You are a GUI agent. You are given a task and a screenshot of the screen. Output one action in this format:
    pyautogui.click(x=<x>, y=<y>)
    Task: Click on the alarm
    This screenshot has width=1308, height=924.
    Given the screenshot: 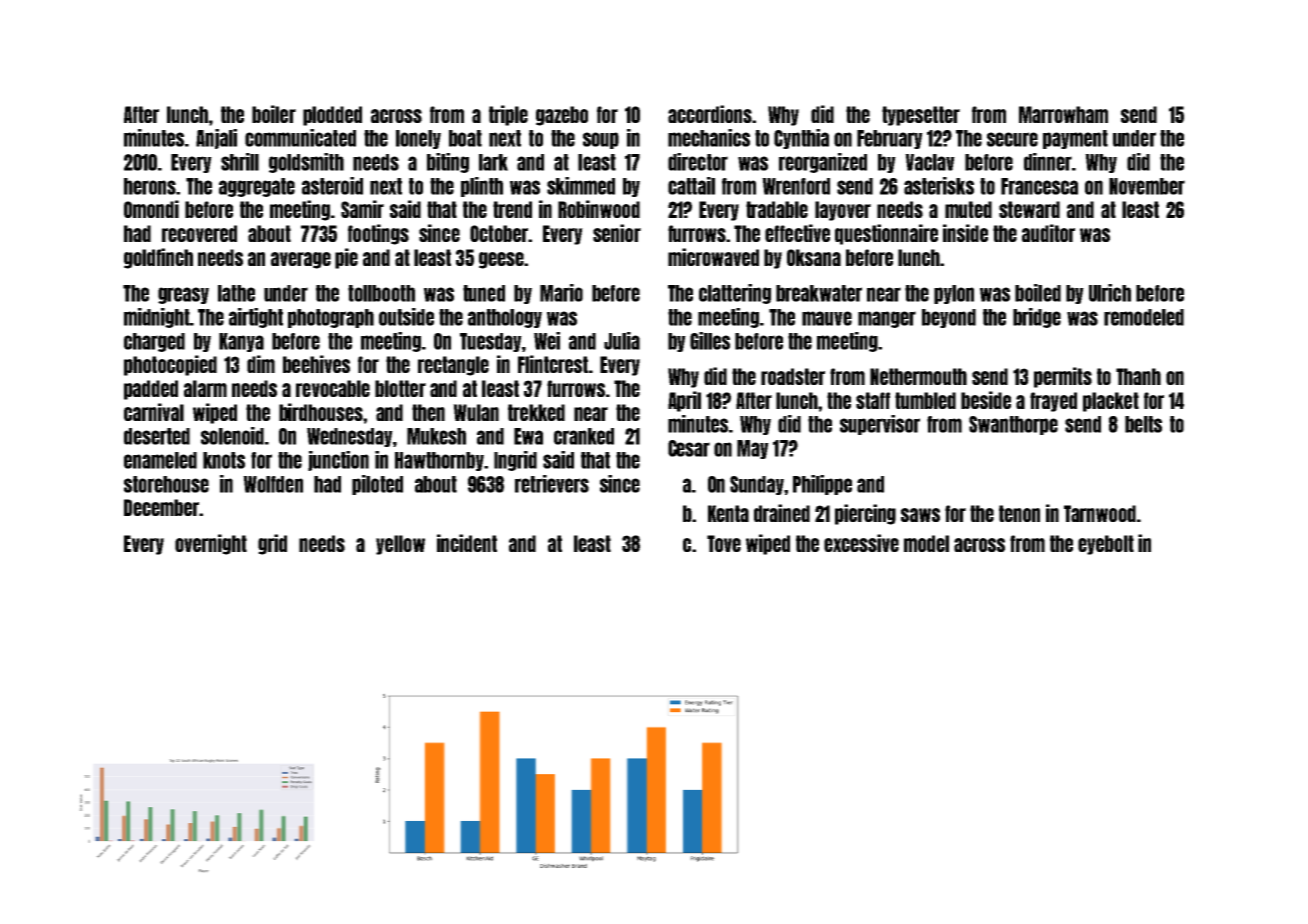 What is the action you would take?
    pyautogui.click(x=205, y=388)
